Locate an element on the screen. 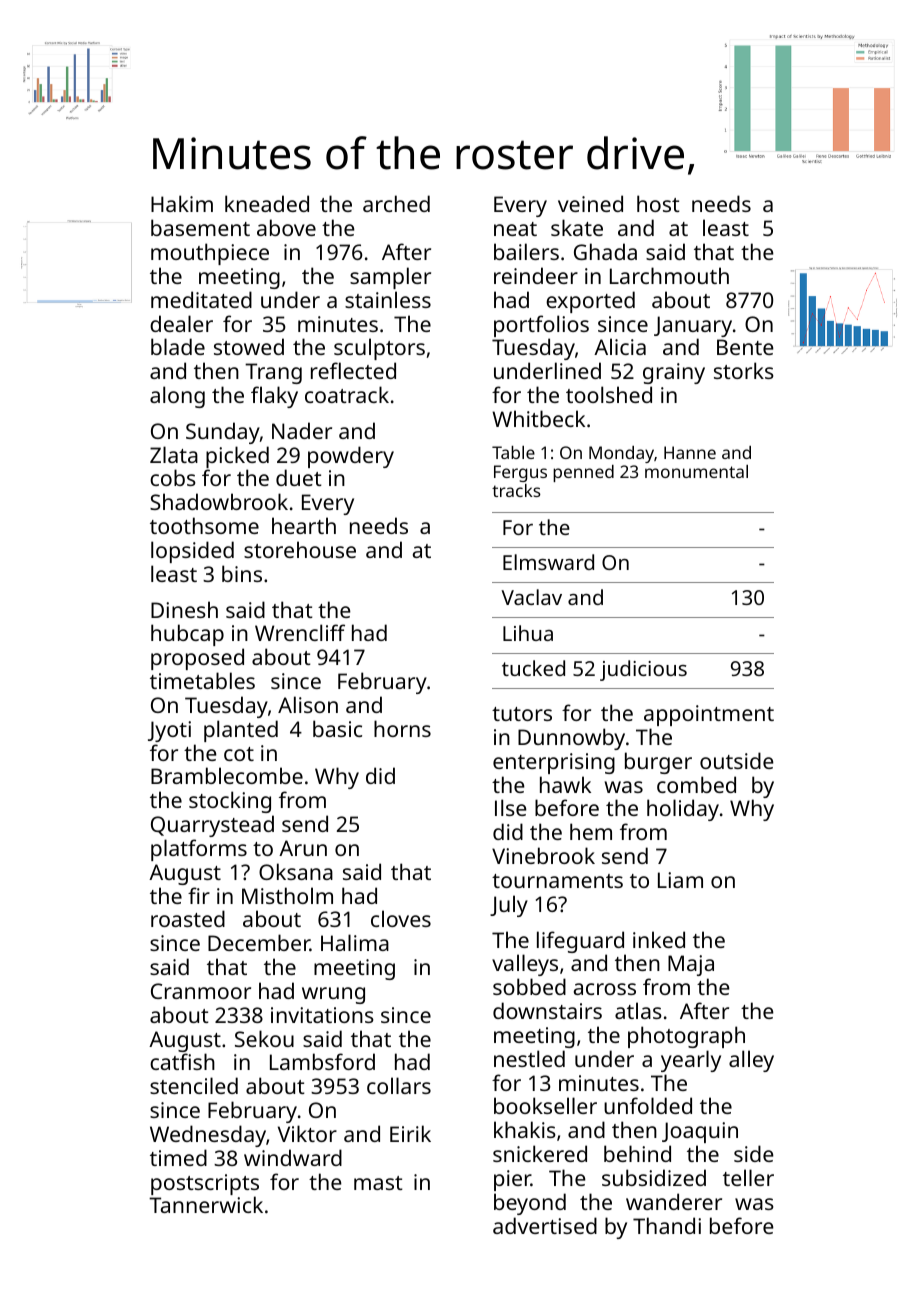 The width and height of the screenshot is (924, 1311). meditated is located at coordinates (201, 299).
